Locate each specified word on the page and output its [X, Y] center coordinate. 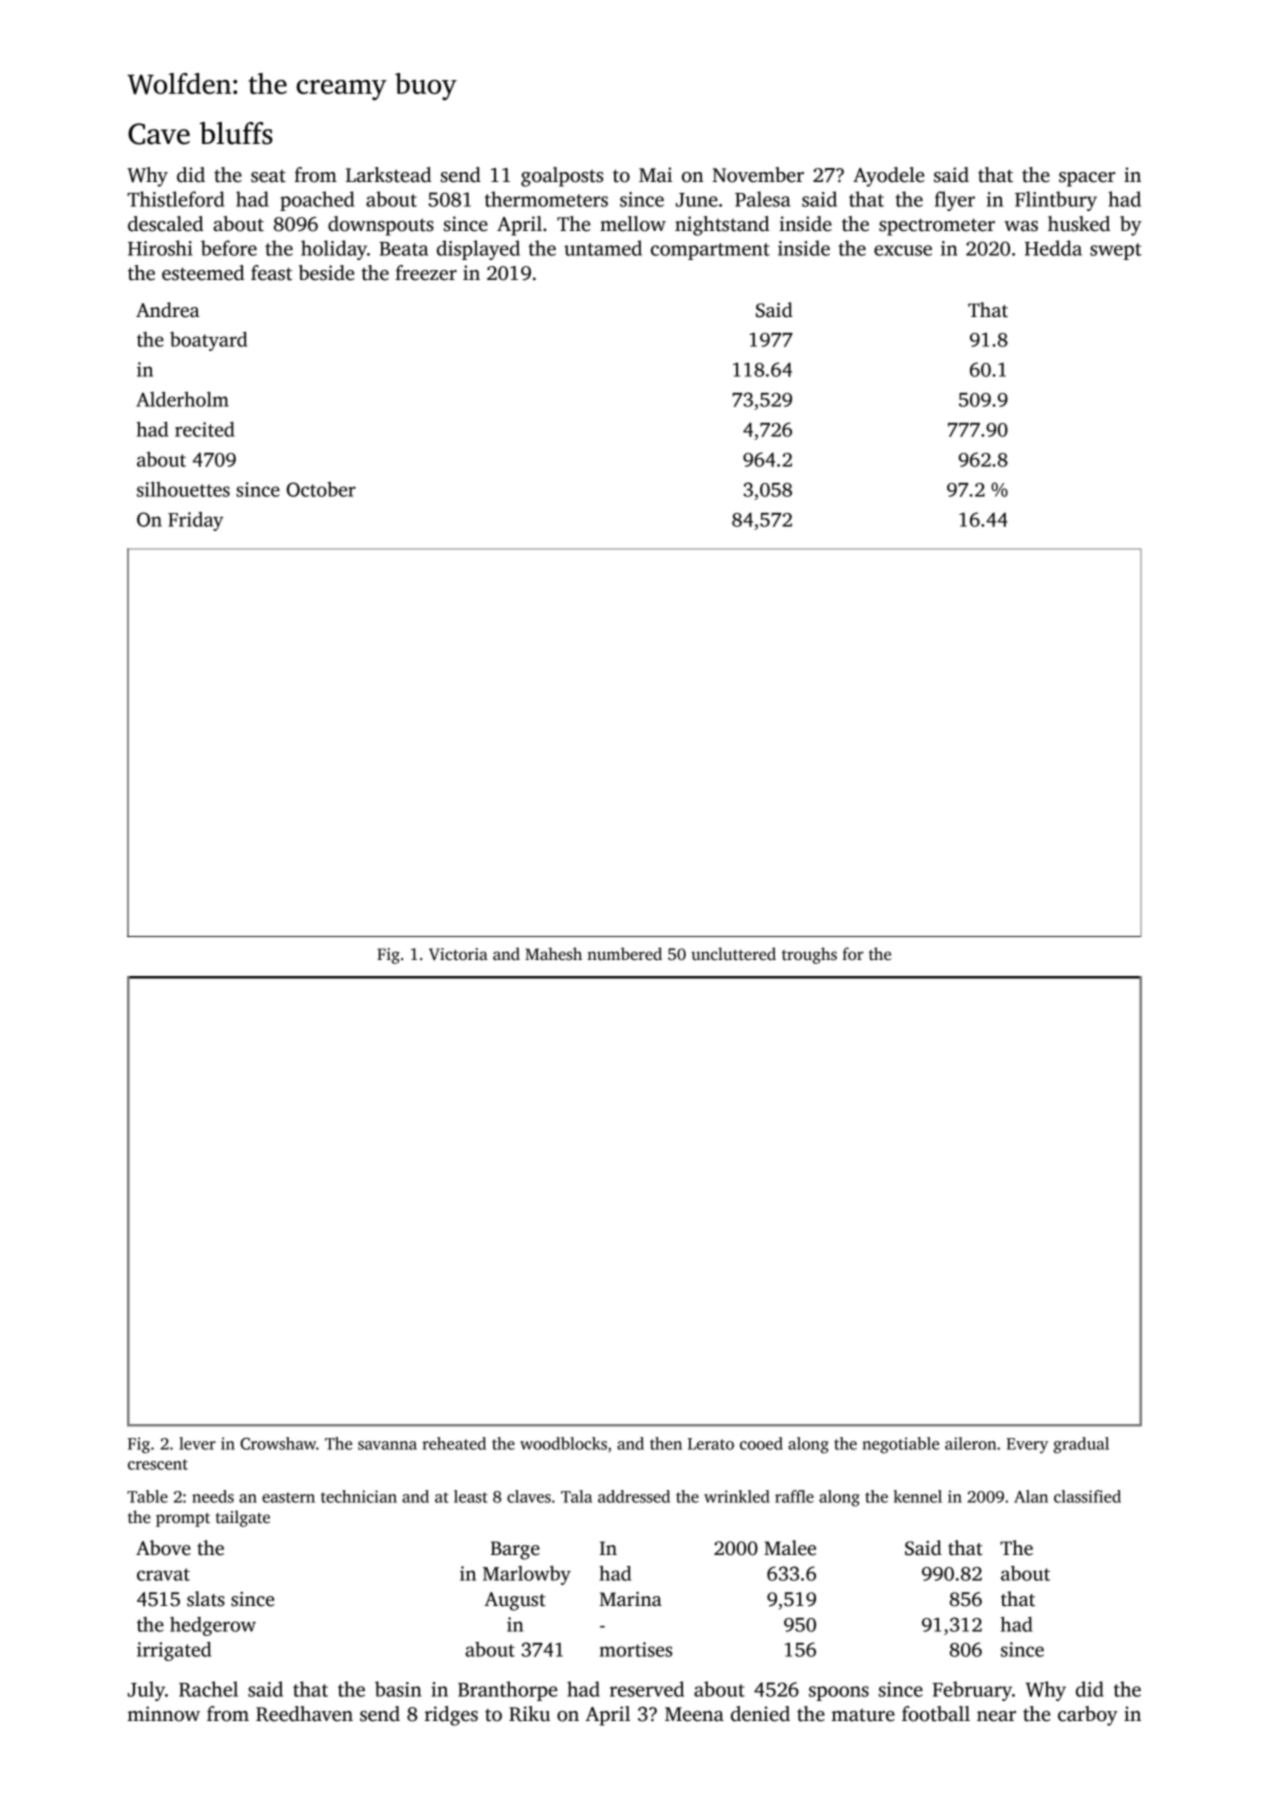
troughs [809, 955]
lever [197, 1443]
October [321, 489]
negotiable [900, 1445]
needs [213, 1496]
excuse [903, 250]
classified [1087, 1496]
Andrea [168, 310]
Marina [630, 1599]
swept [1116, 251]
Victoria [458, 954]
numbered [624, 954]
